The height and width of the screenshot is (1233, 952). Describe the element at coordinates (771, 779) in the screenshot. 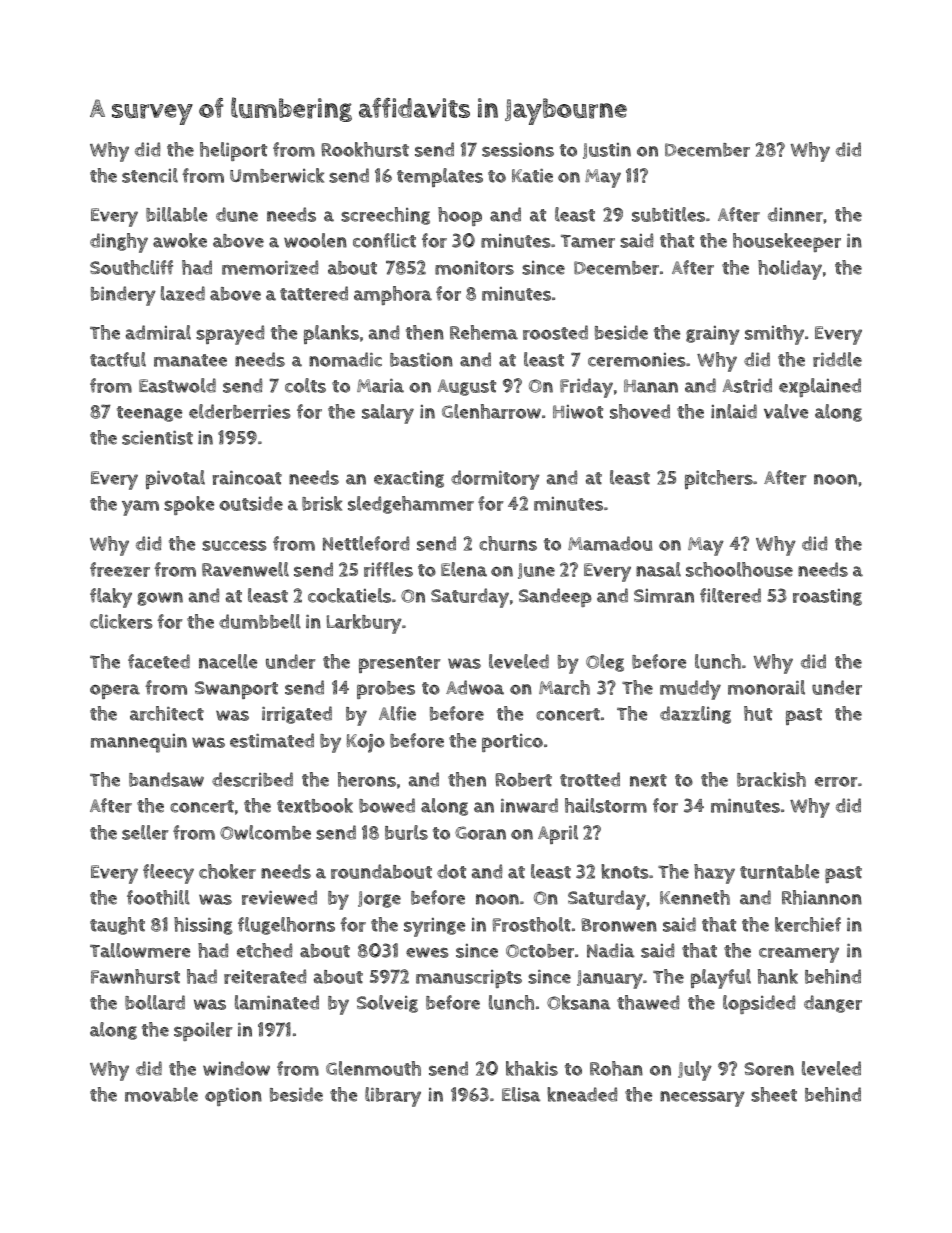

I see `brackish` at that location.
